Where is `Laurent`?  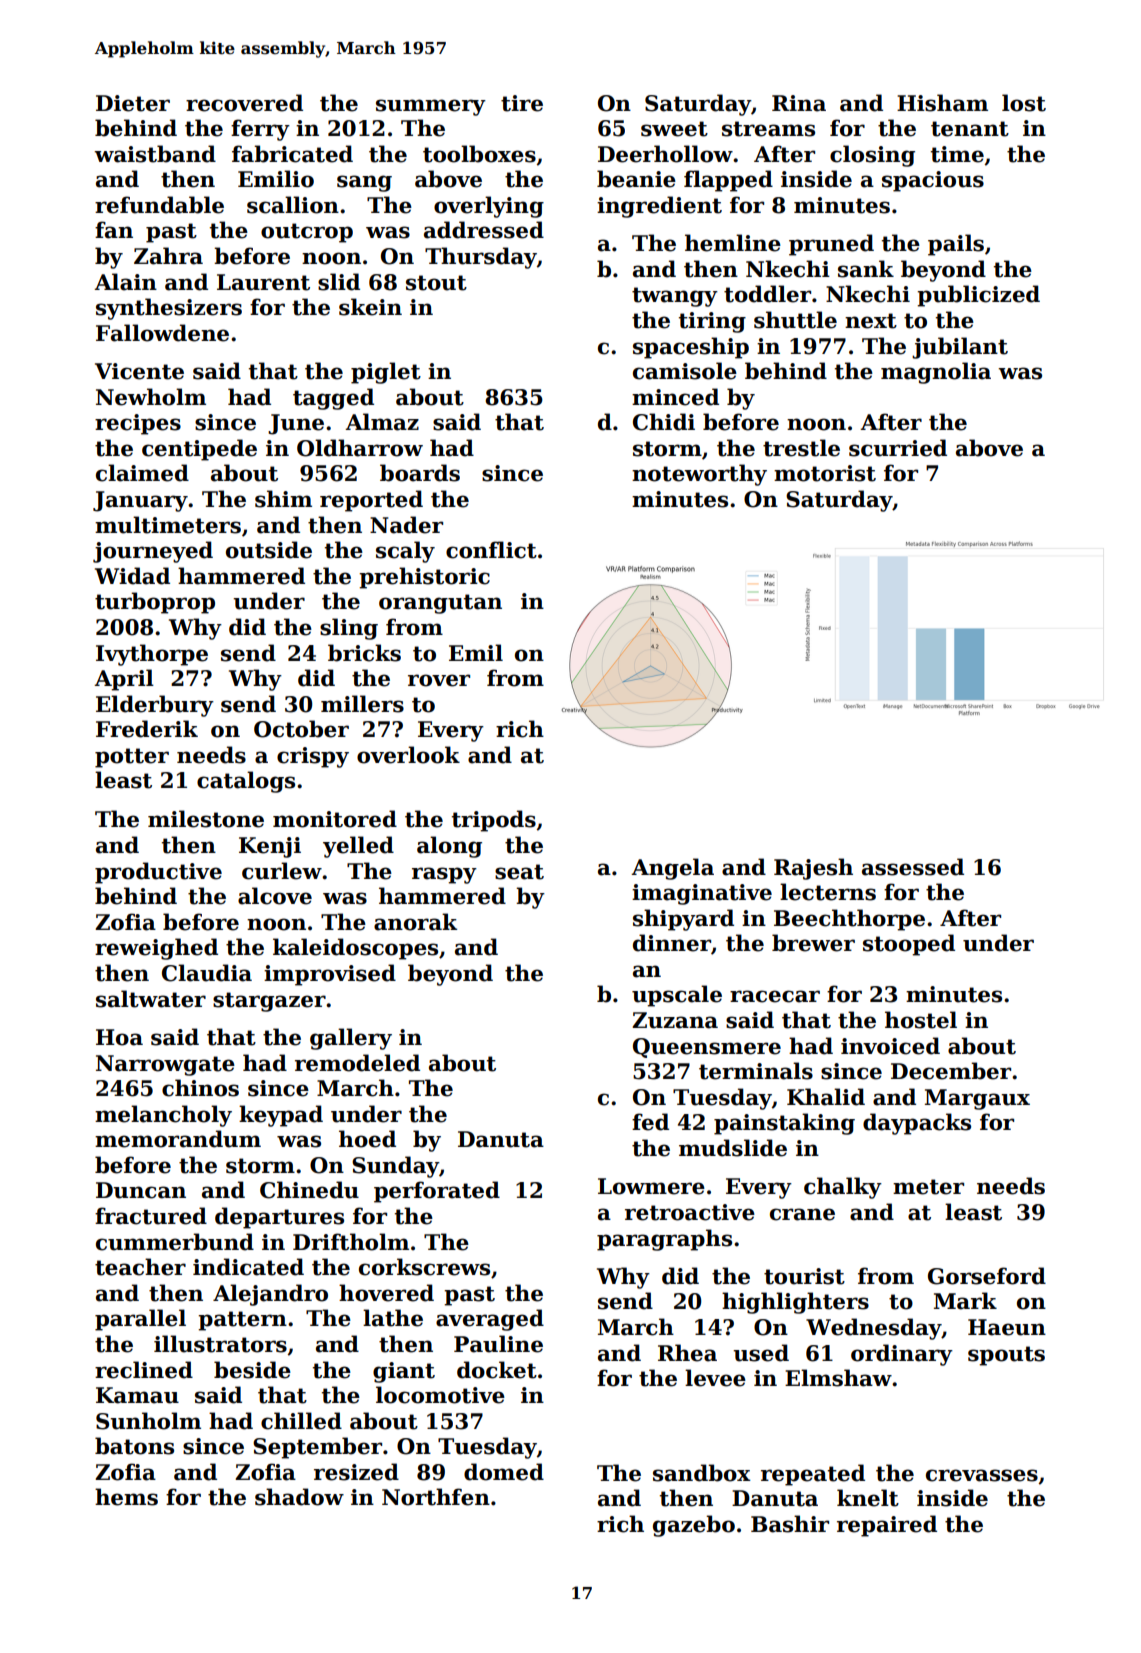
Laurent is located at coordinates (263, 282).
